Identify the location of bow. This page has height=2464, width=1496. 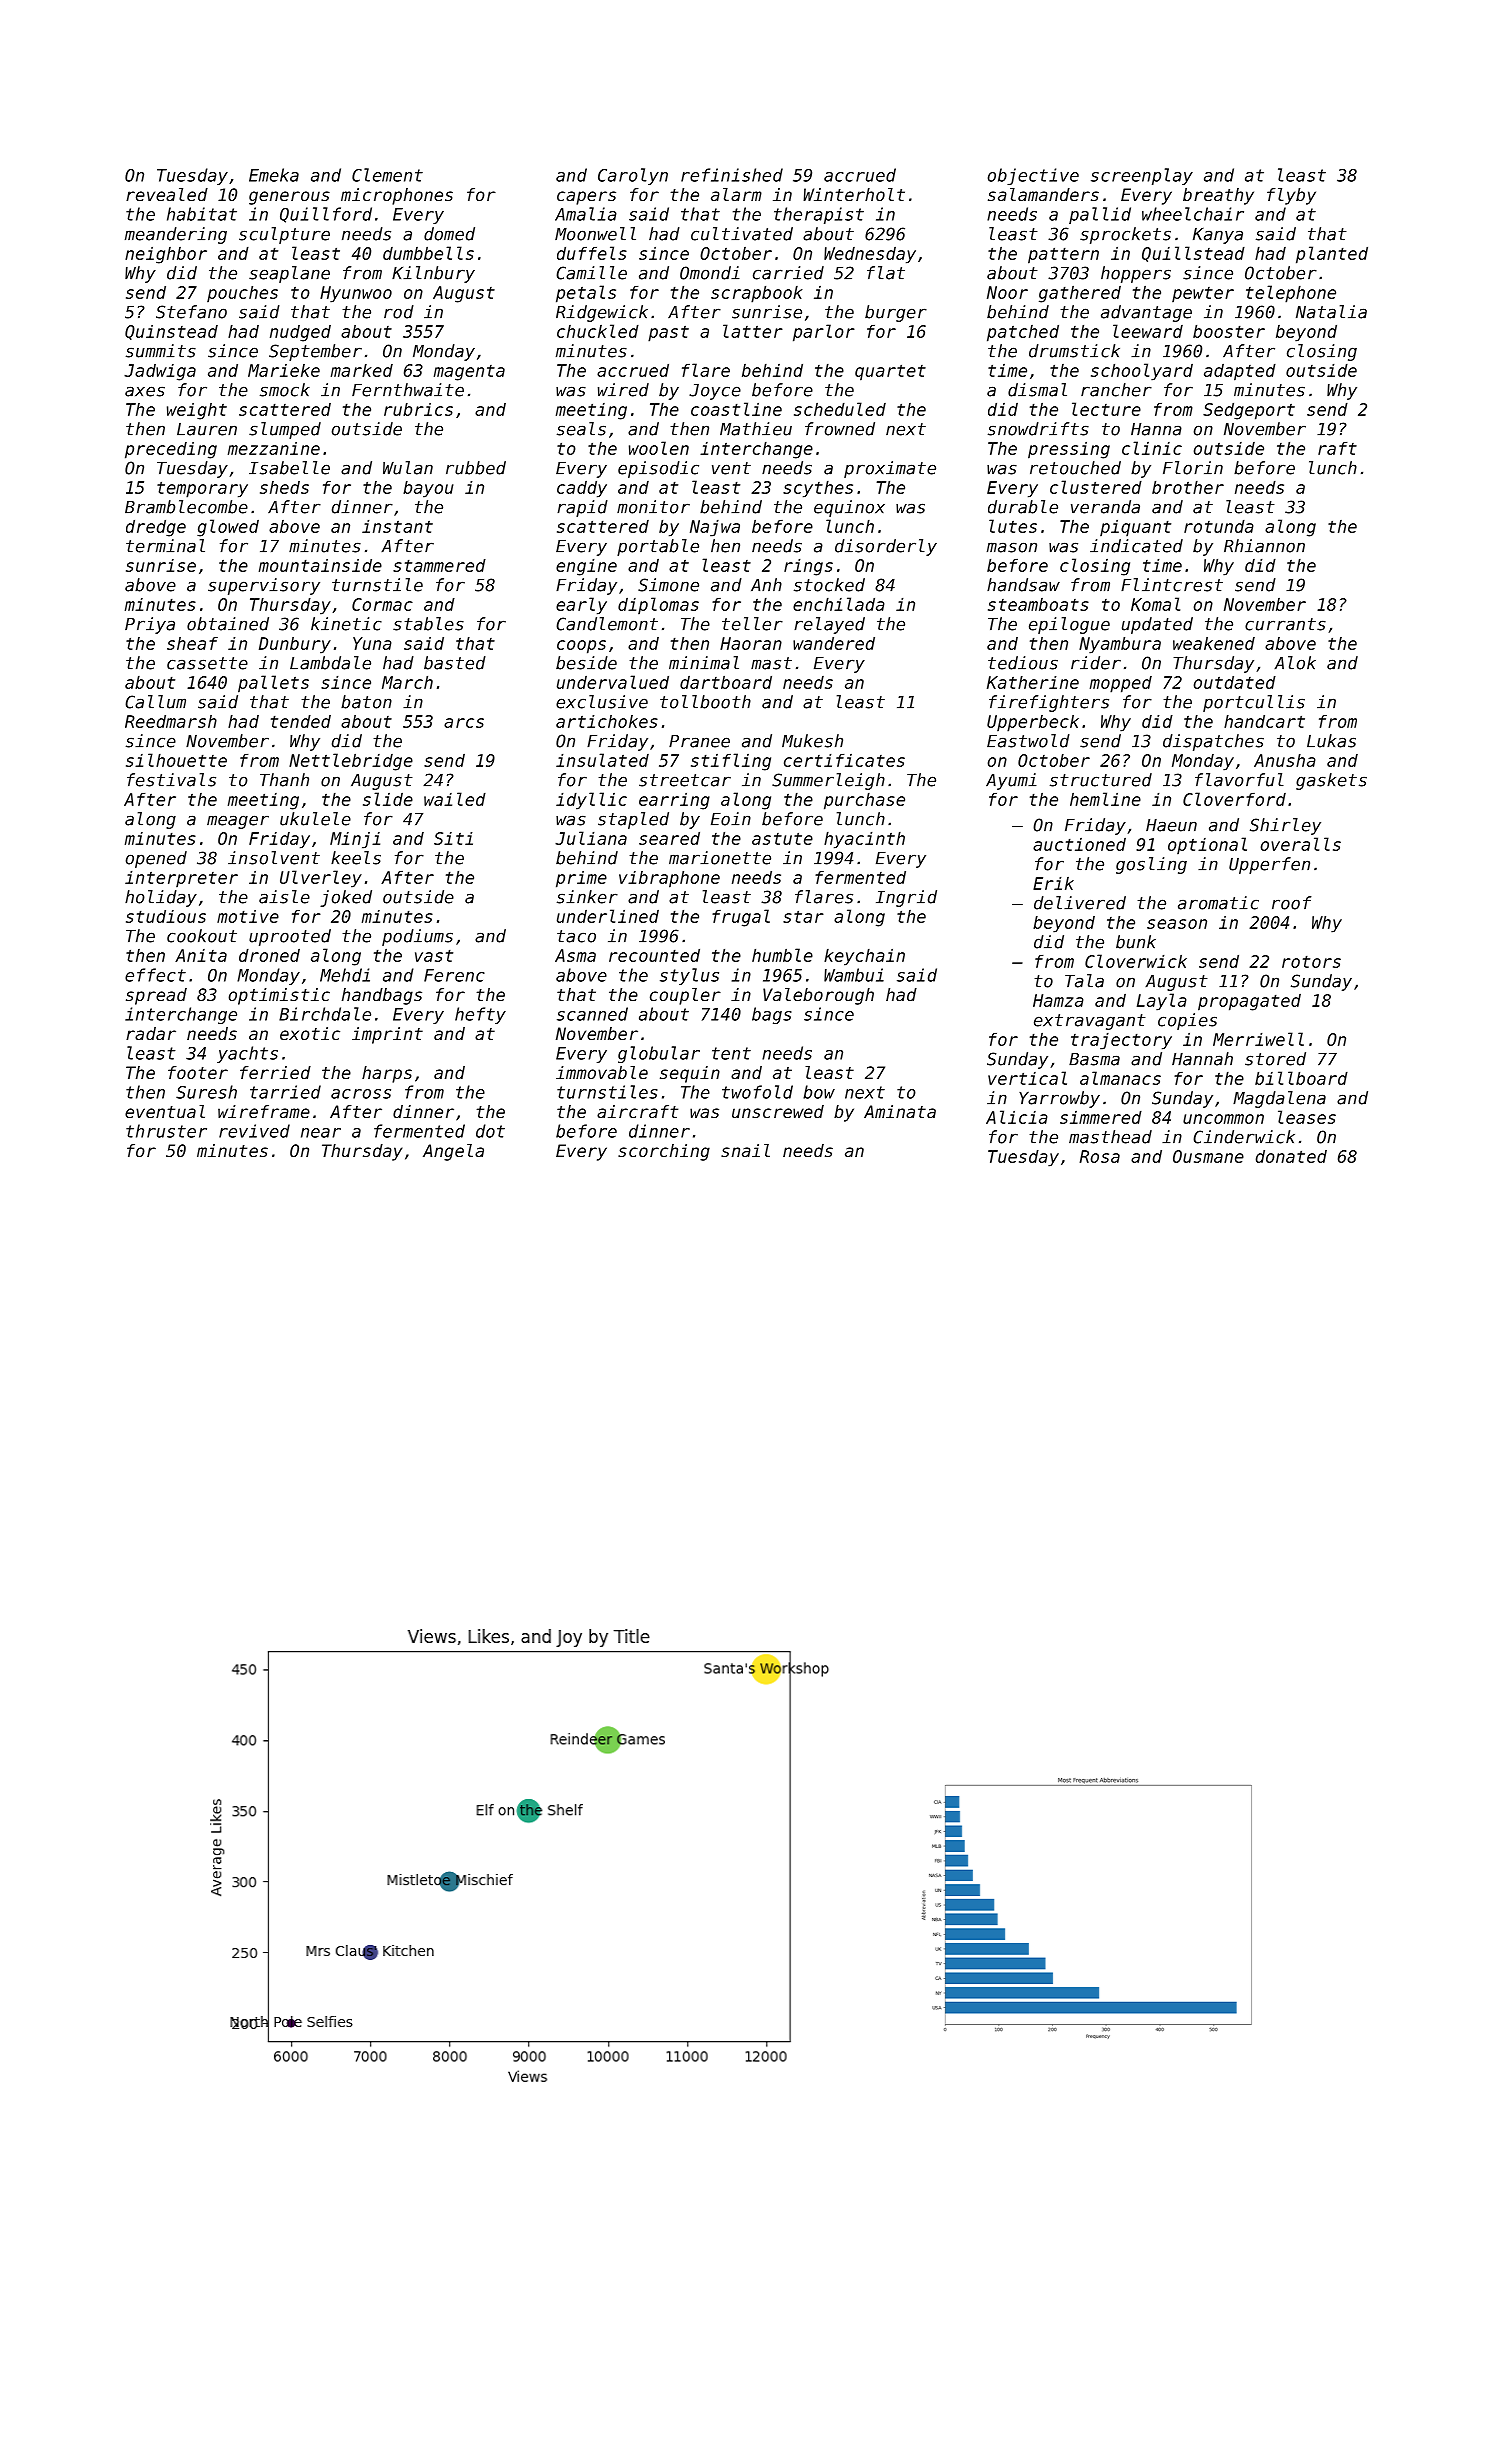
(819, 1092).
